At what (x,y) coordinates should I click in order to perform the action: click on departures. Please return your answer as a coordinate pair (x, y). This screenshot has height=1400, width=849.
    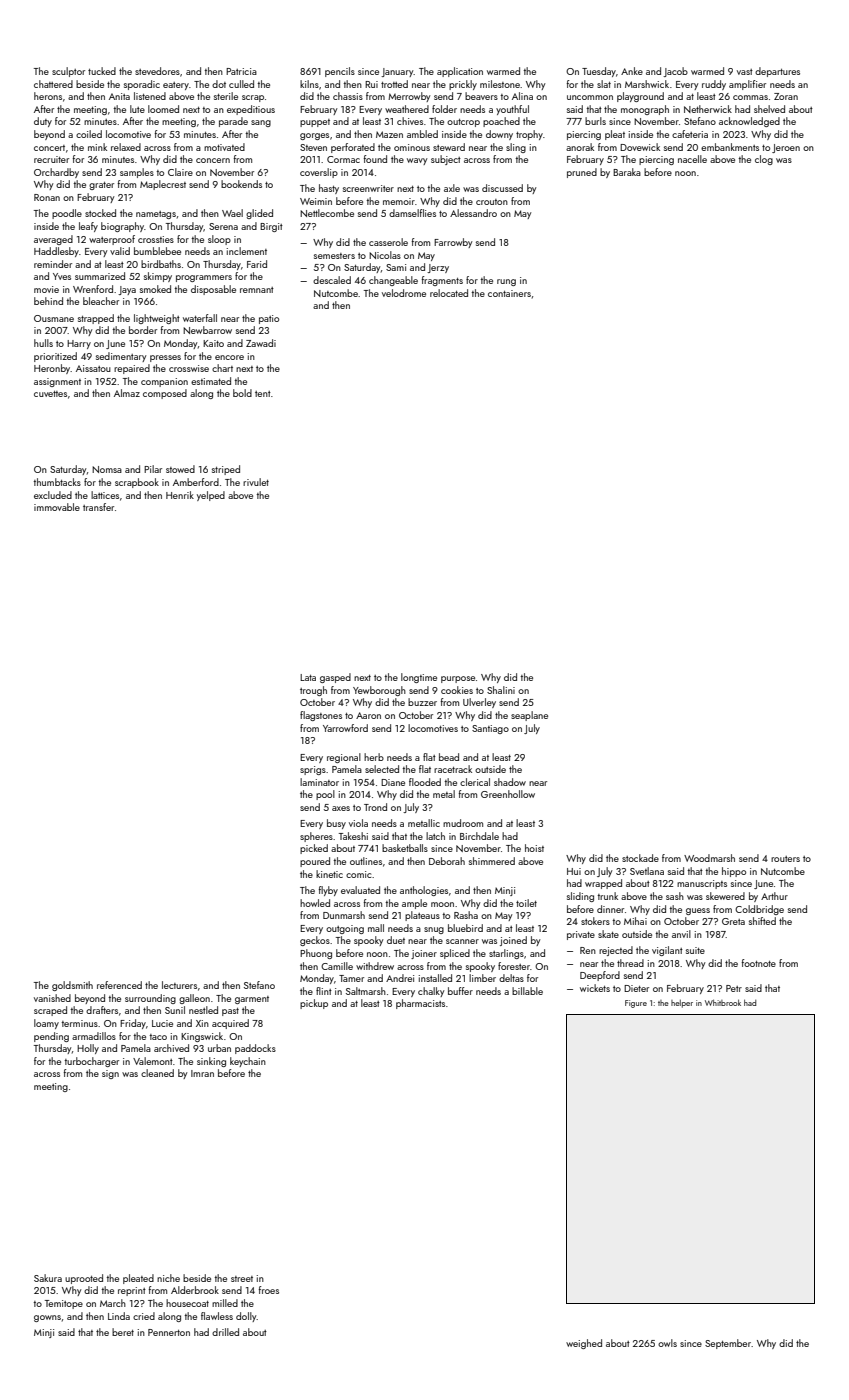
    Looking at the image, I should click on (777, 72).
